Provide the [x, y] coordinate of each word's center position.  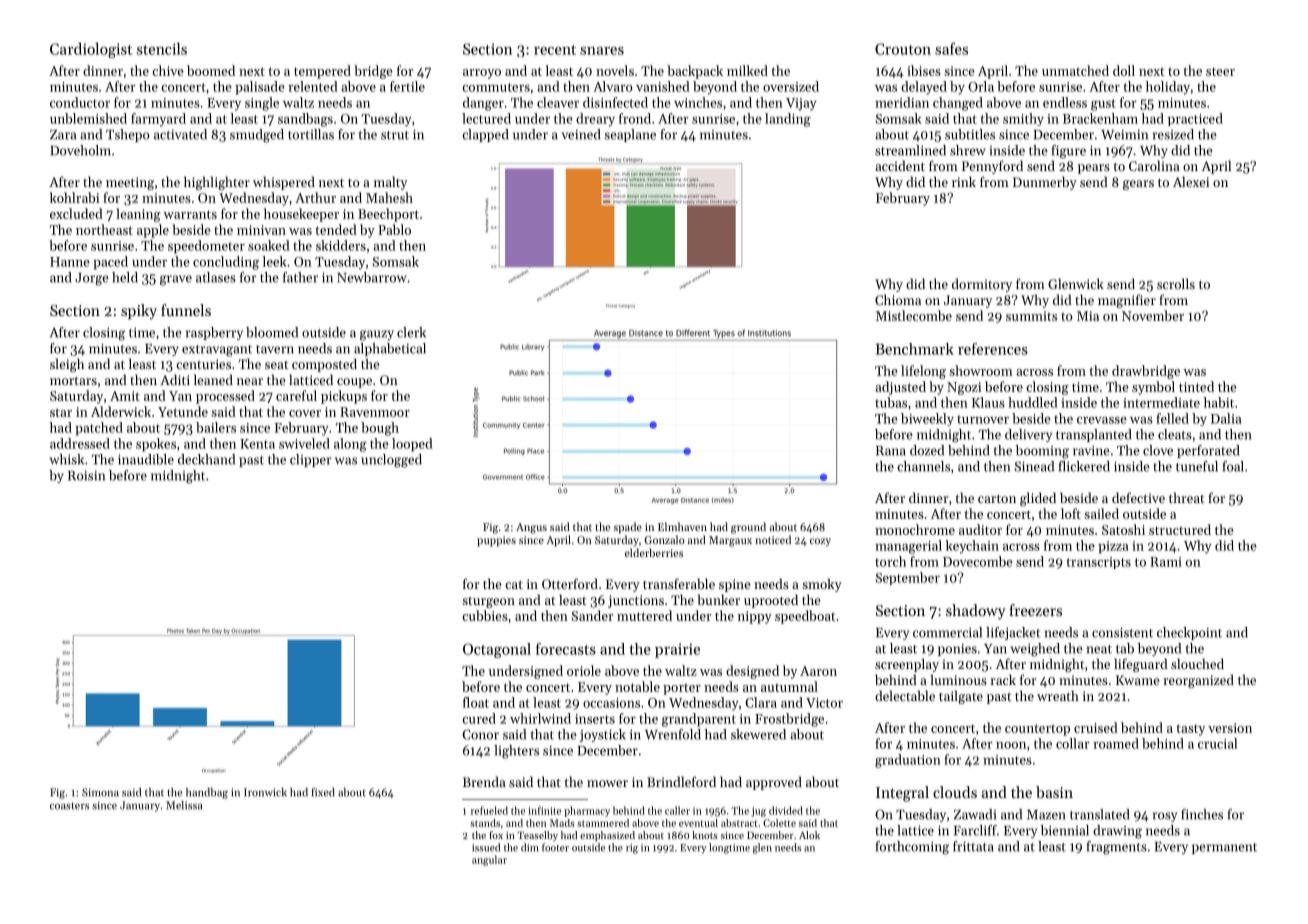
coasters [69, 806]
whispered [284, 183]
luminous [959, 679]
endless [1065, 102]
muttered [644, 615]
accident [900, 165]
